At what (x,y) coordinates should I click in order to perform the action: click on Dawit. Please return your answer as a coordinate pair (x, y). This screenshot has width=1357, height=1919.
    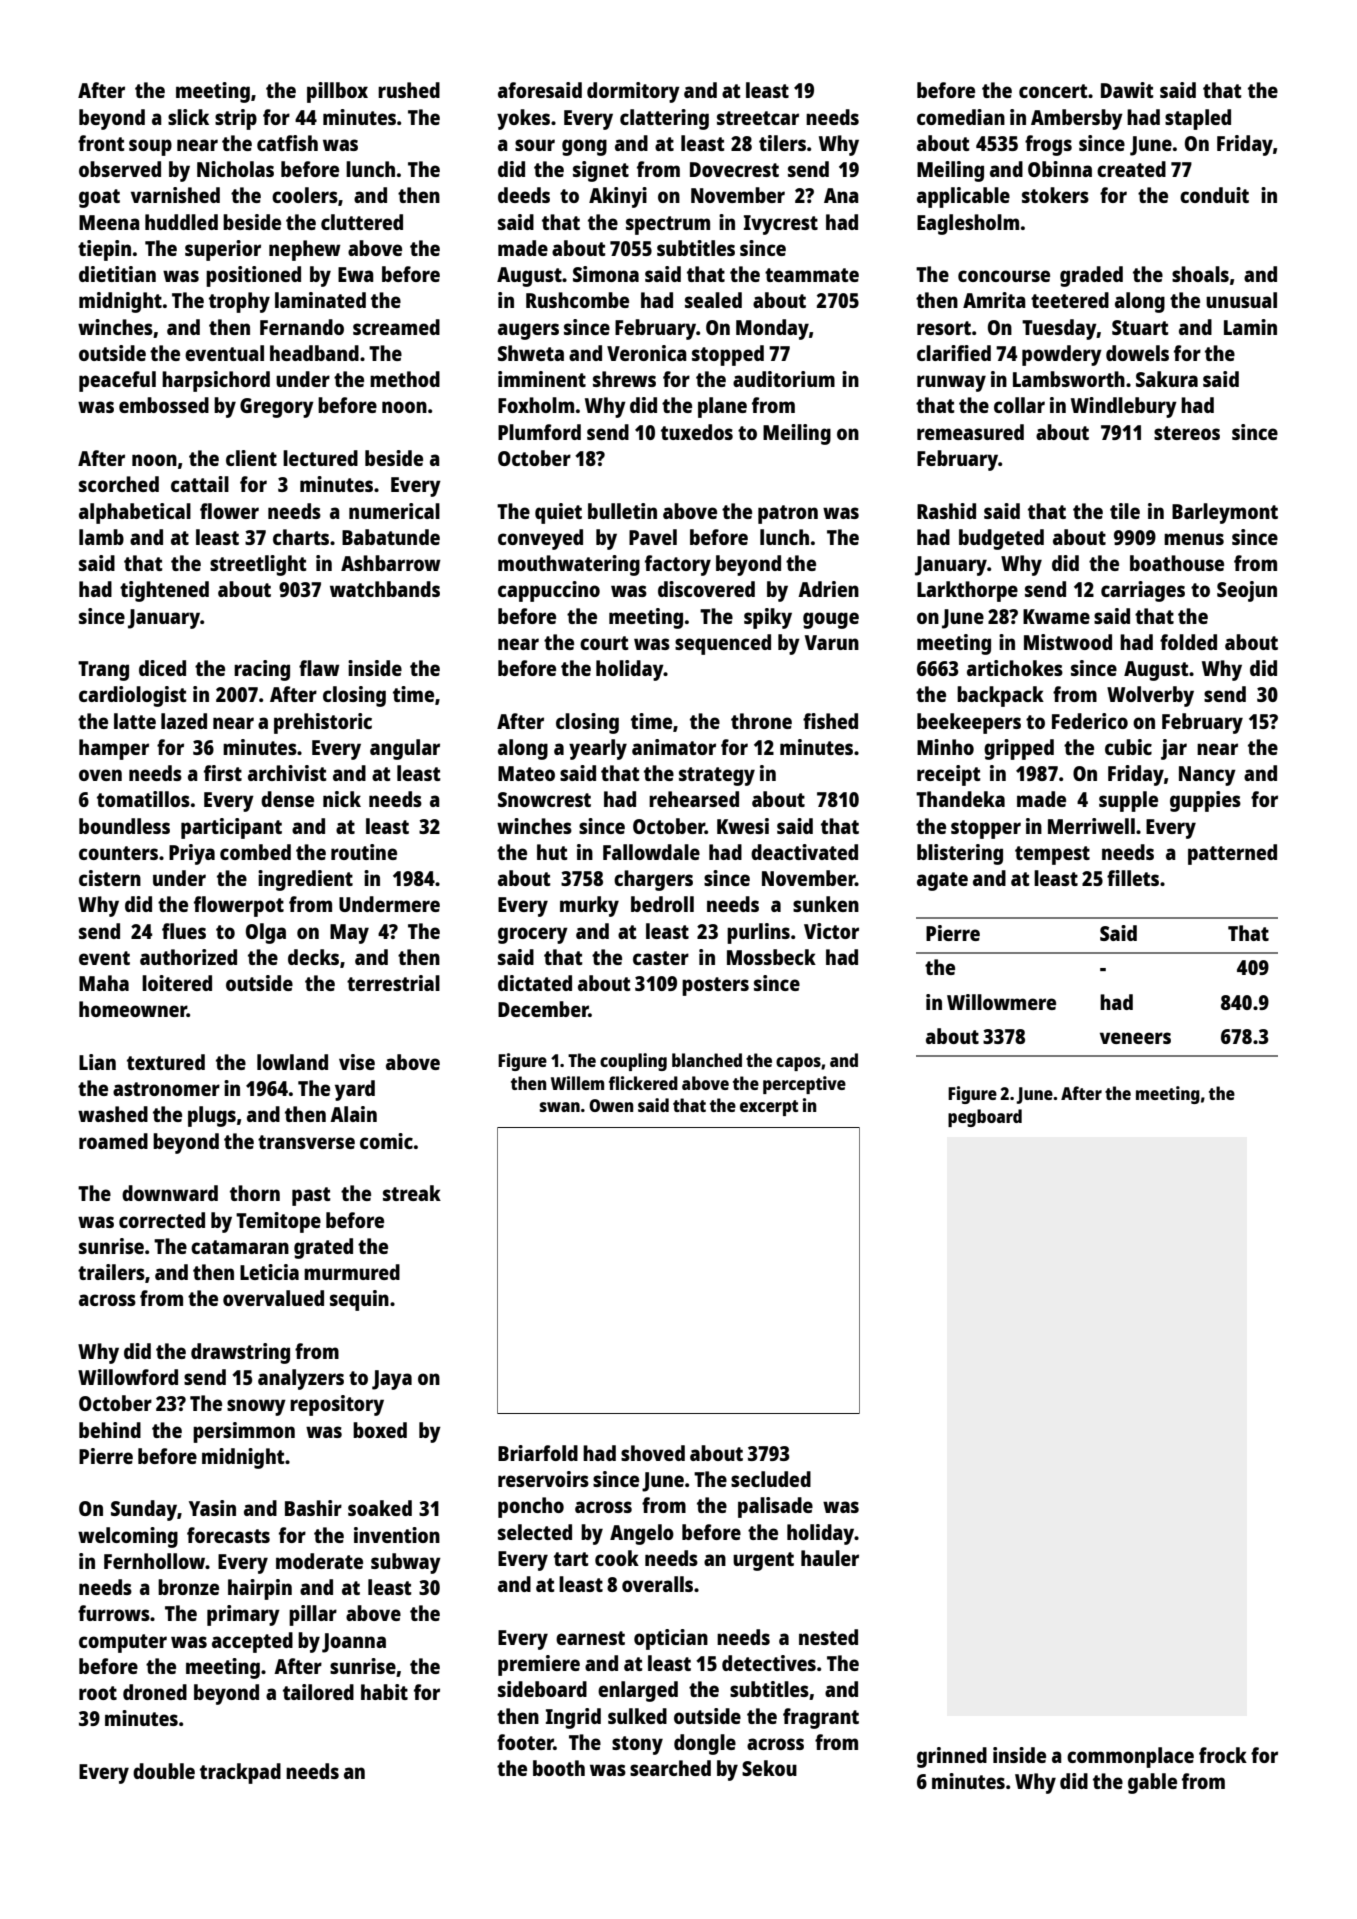
    Looking at the image, I should click on (1127, 90).
